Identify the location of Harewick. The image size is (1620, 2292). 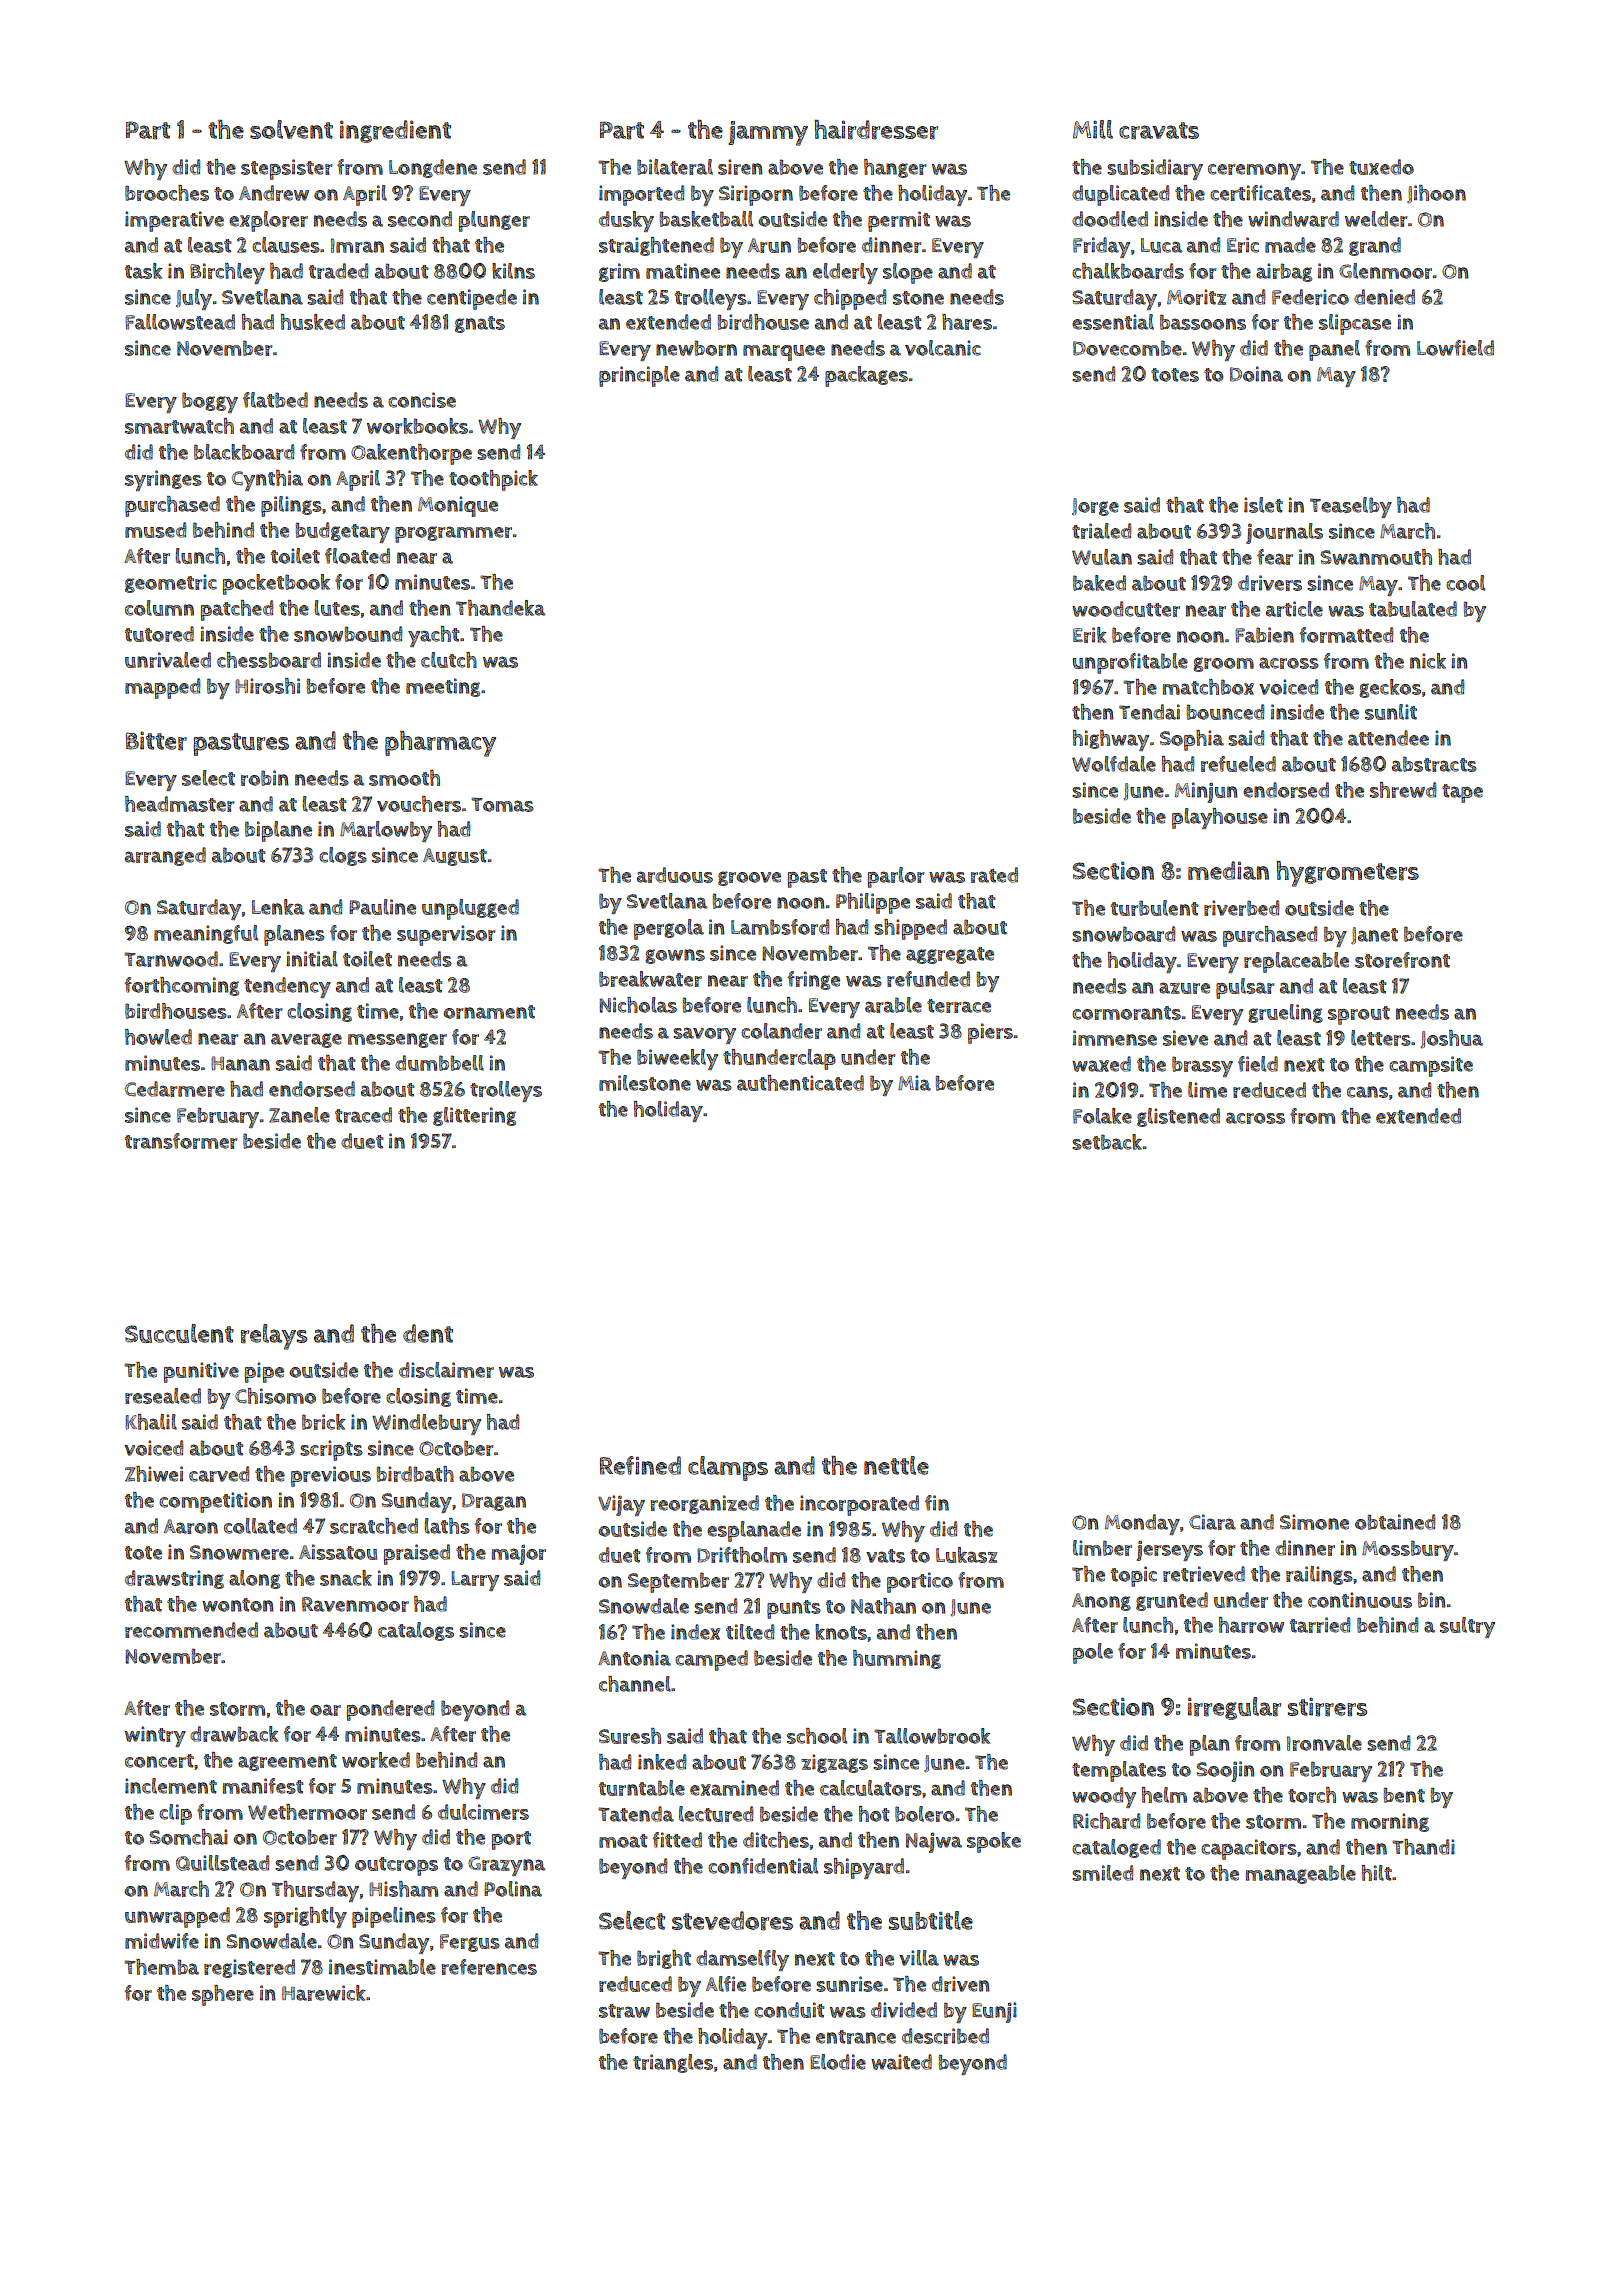
(324, 1993).
